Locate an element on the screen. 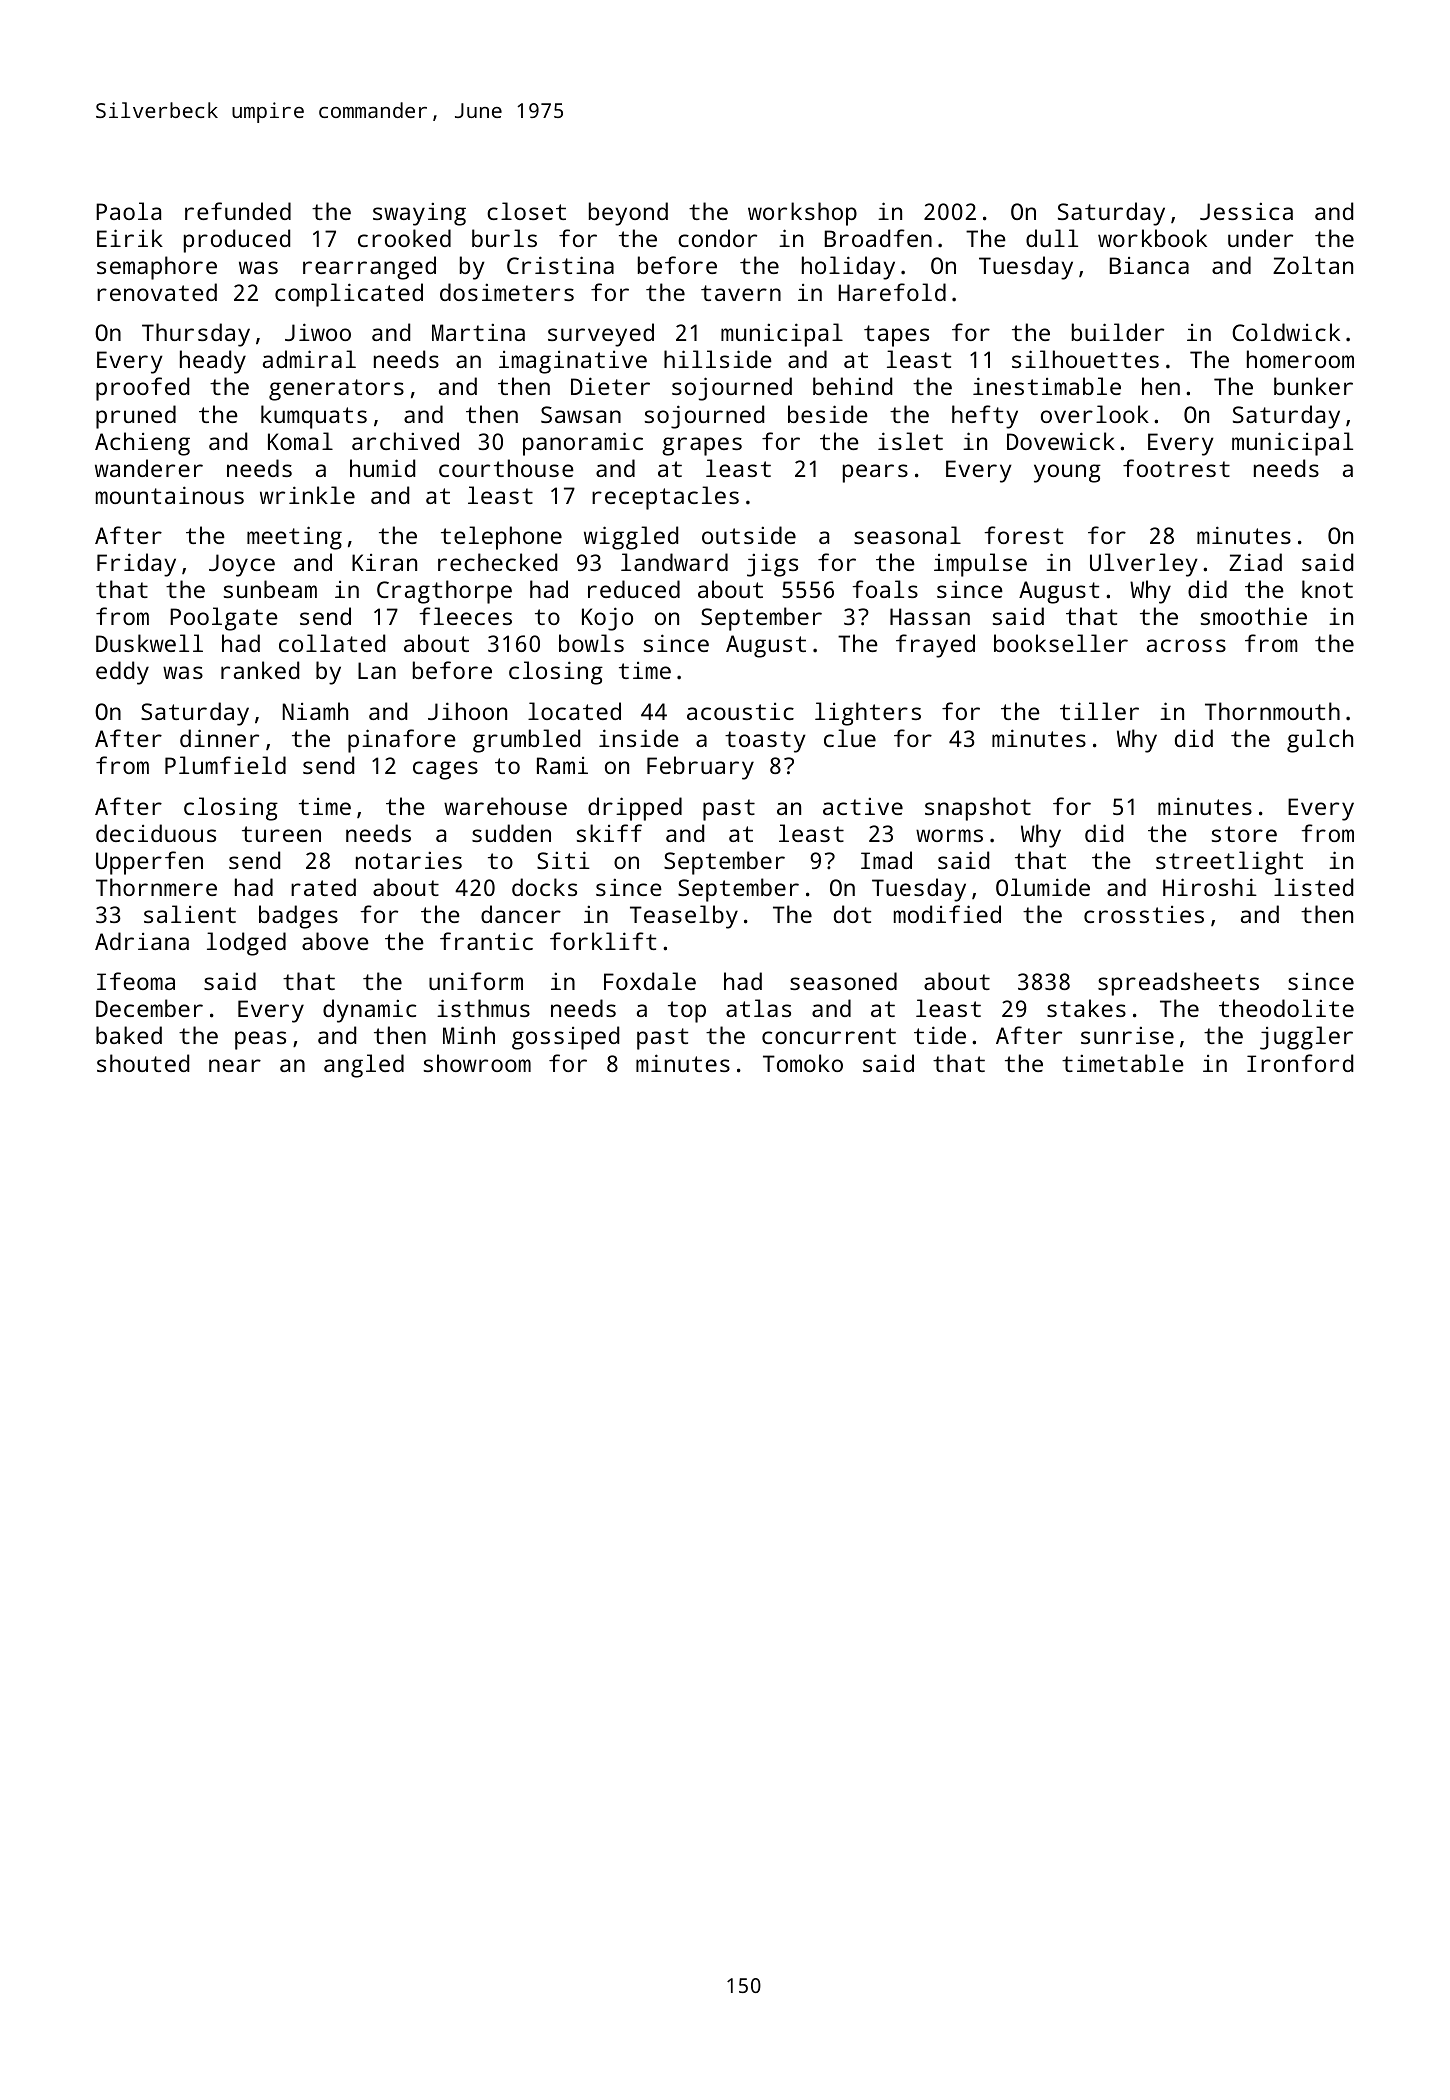  Duskwell is located at coordinates (149, 643).
